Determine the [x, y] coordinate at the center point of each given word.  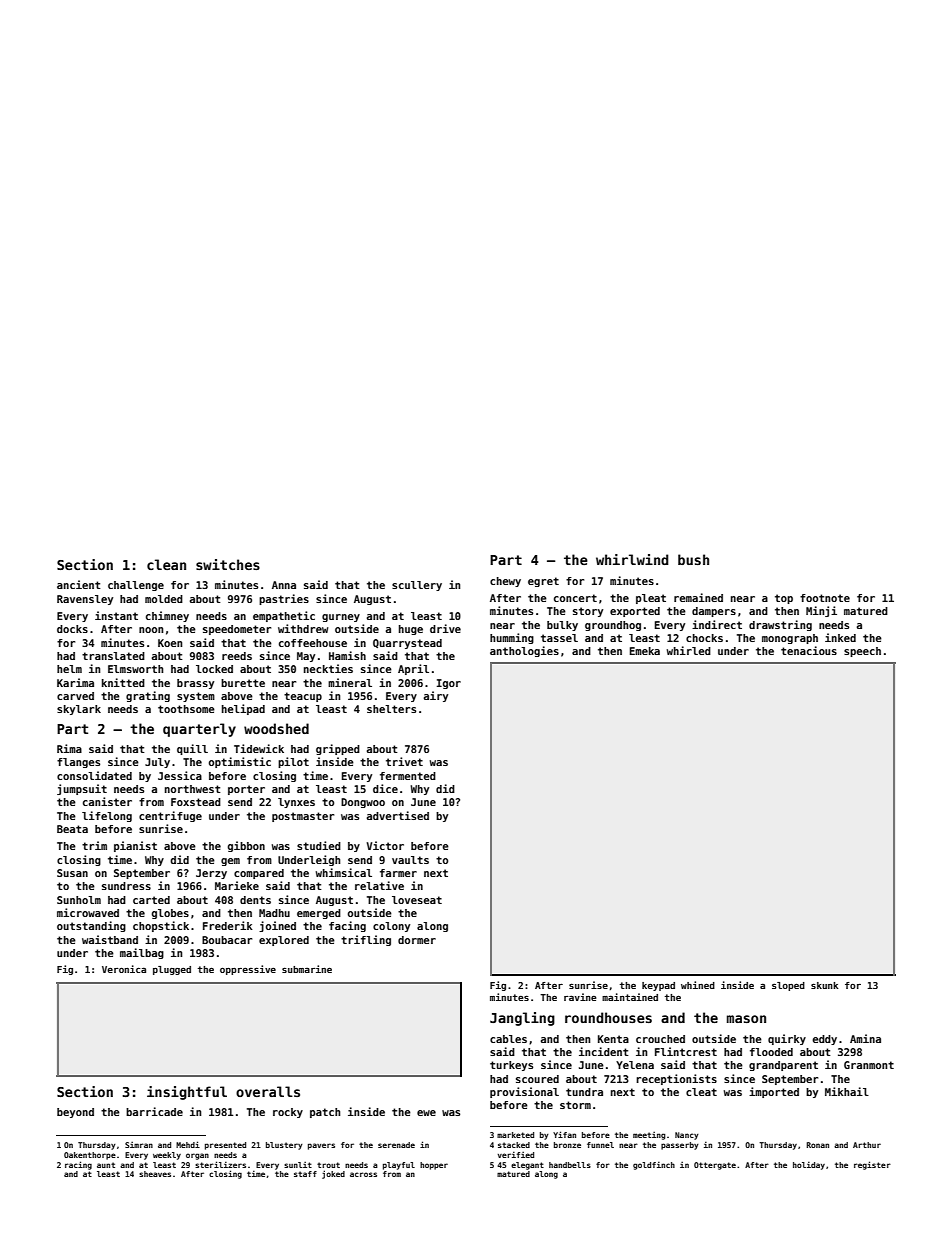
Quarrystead [407, 644]
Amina [865, 1038]
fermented [408, 776]
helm [69, 669]
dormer [417, 940]
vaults [410, 860]
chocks [704, 638]
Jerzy [211, 874]
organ [197, 1156]
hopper [434, 1166]
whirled [689, 650]
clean [166, 564]
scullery [417, 586]
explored [284, 941]
